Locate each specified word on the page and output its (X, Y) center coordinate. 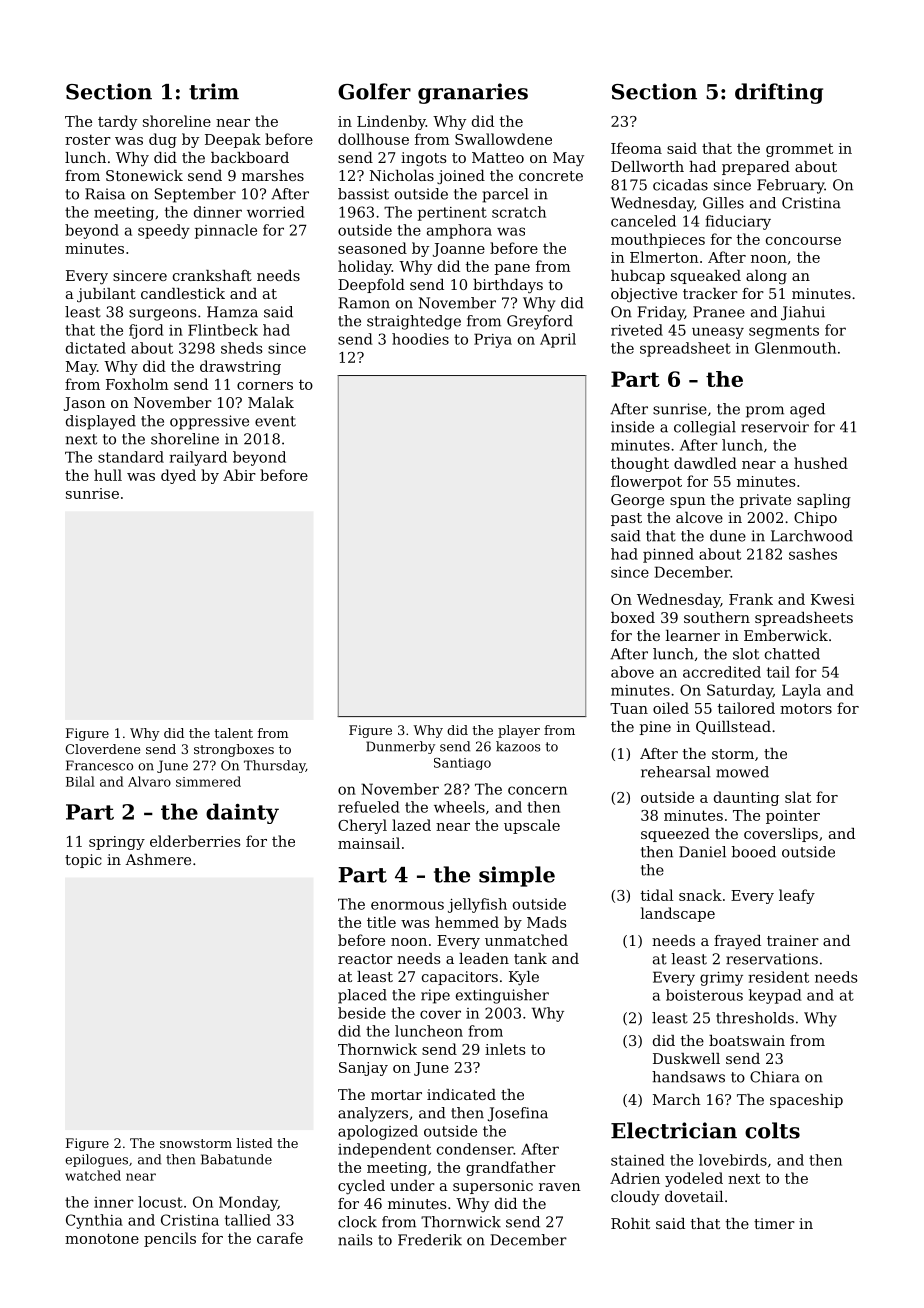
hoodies (420, 339)
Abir (239, 475)
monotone (102, 1238)
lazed (411, 825)
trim (214, 91)
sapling (824, 501)
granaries (473, 93)
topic (83, 861)
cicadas (680, 185)
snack (700, 895)
